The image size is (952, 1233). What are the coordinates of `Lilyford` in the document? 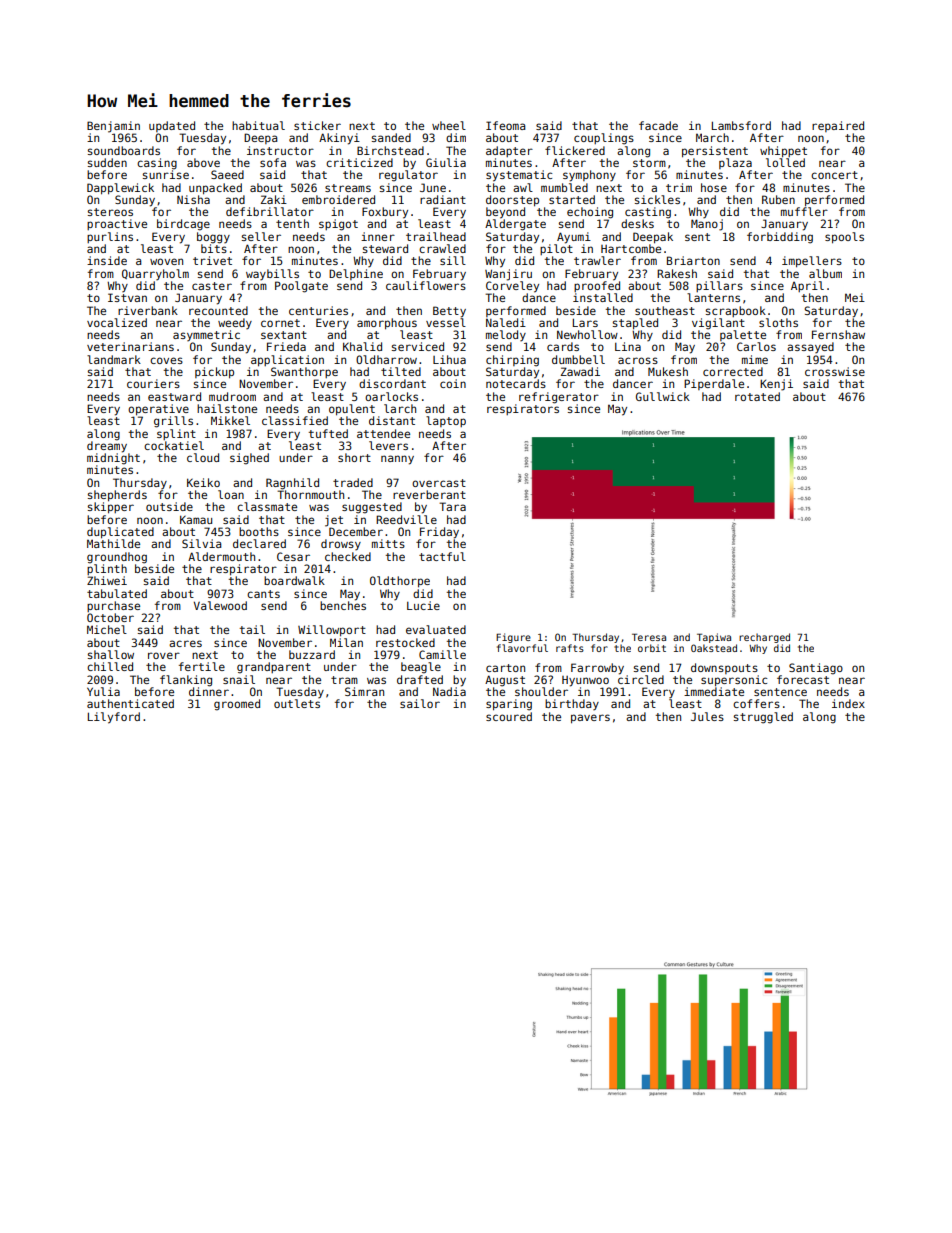 It's located at (114, 718).
